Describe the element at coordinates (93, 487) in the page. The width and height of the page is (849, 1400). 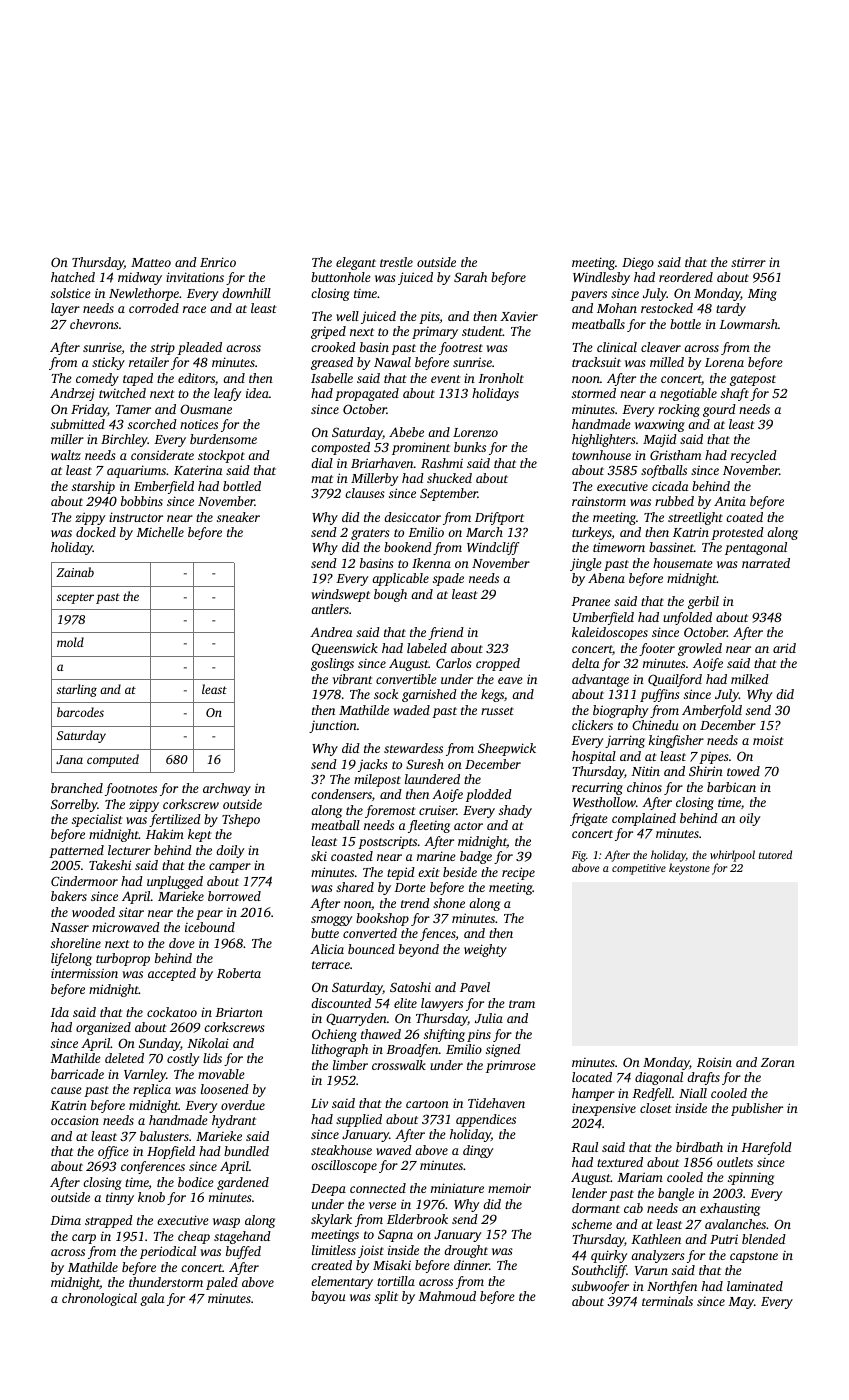
I see `starship` at that location.
